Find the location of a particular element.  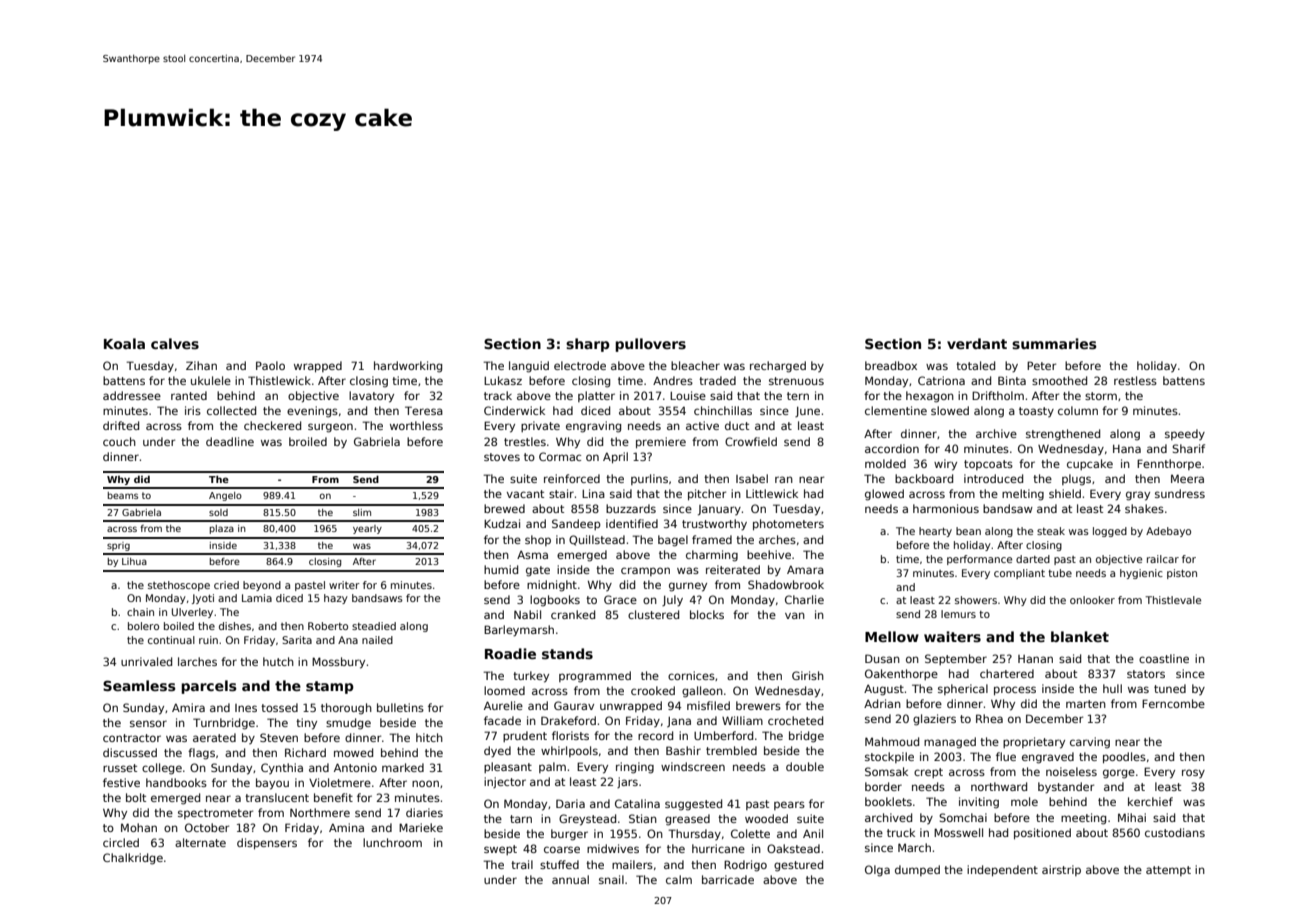

topcoats is located at coordinates (988, 465).
